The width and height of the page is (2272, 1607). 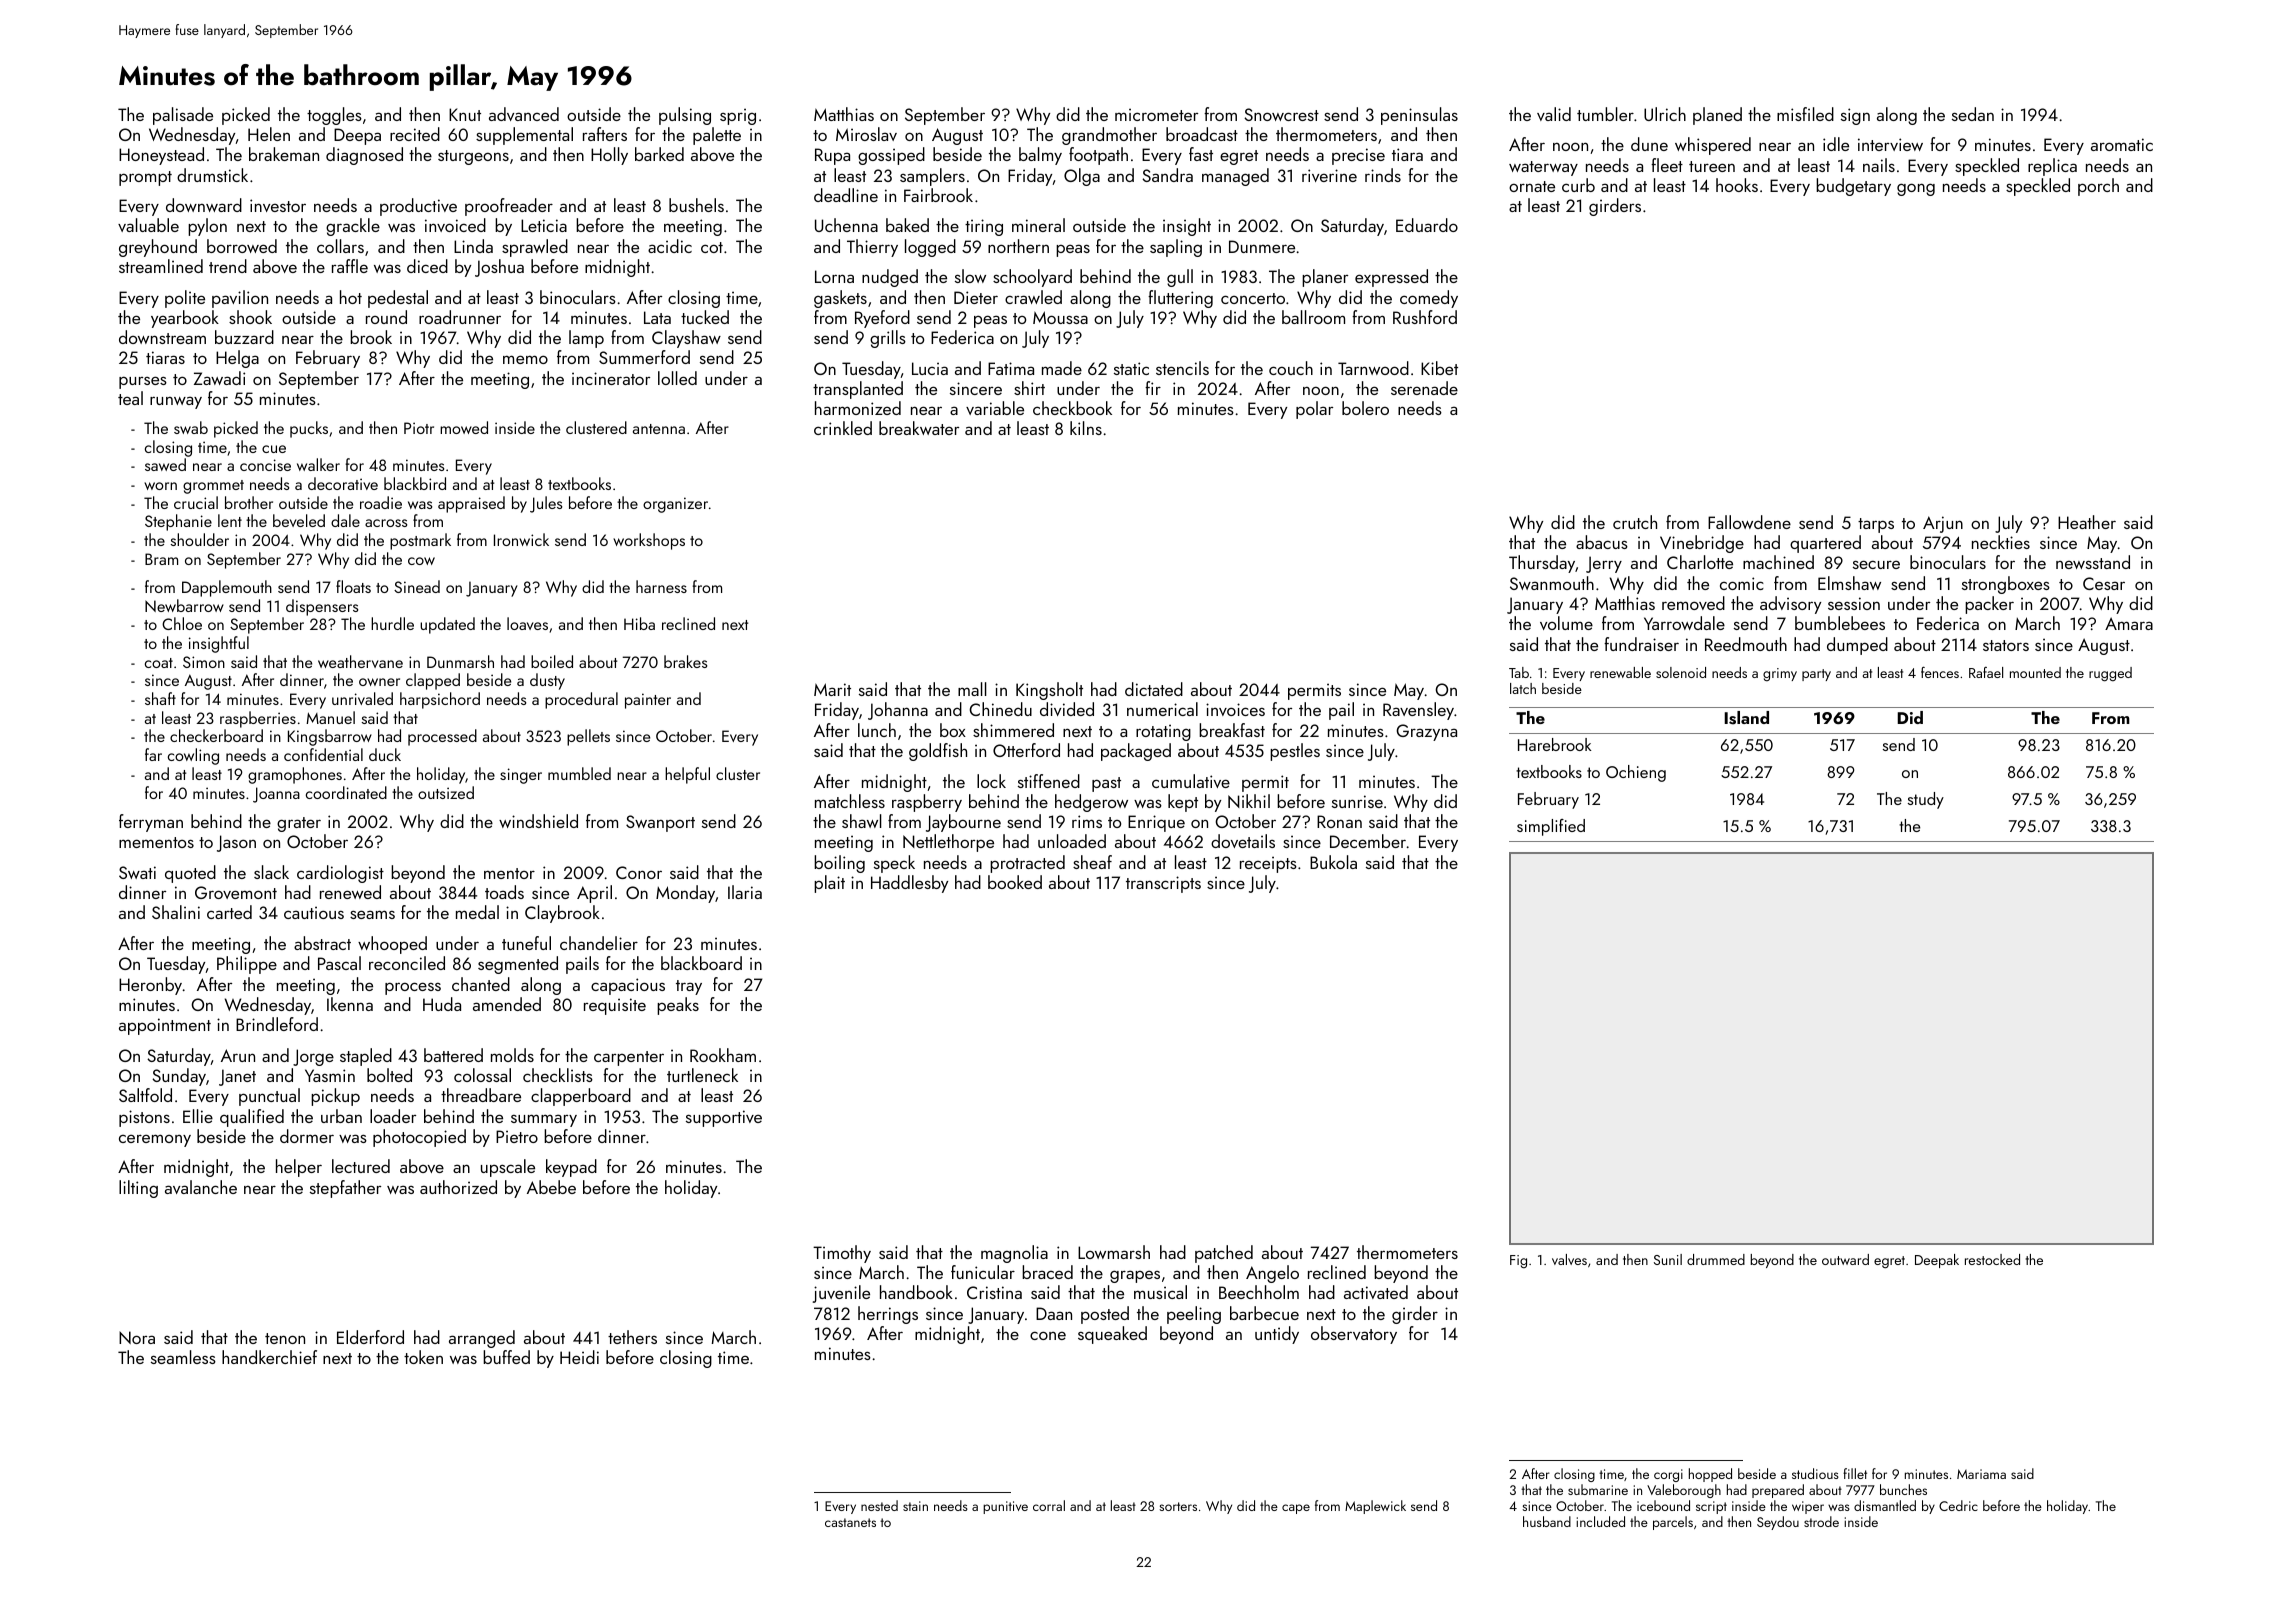 What do you see at coordinates (586, 339) in the page?
I see `lamp` at bounding box center [586, 339].
